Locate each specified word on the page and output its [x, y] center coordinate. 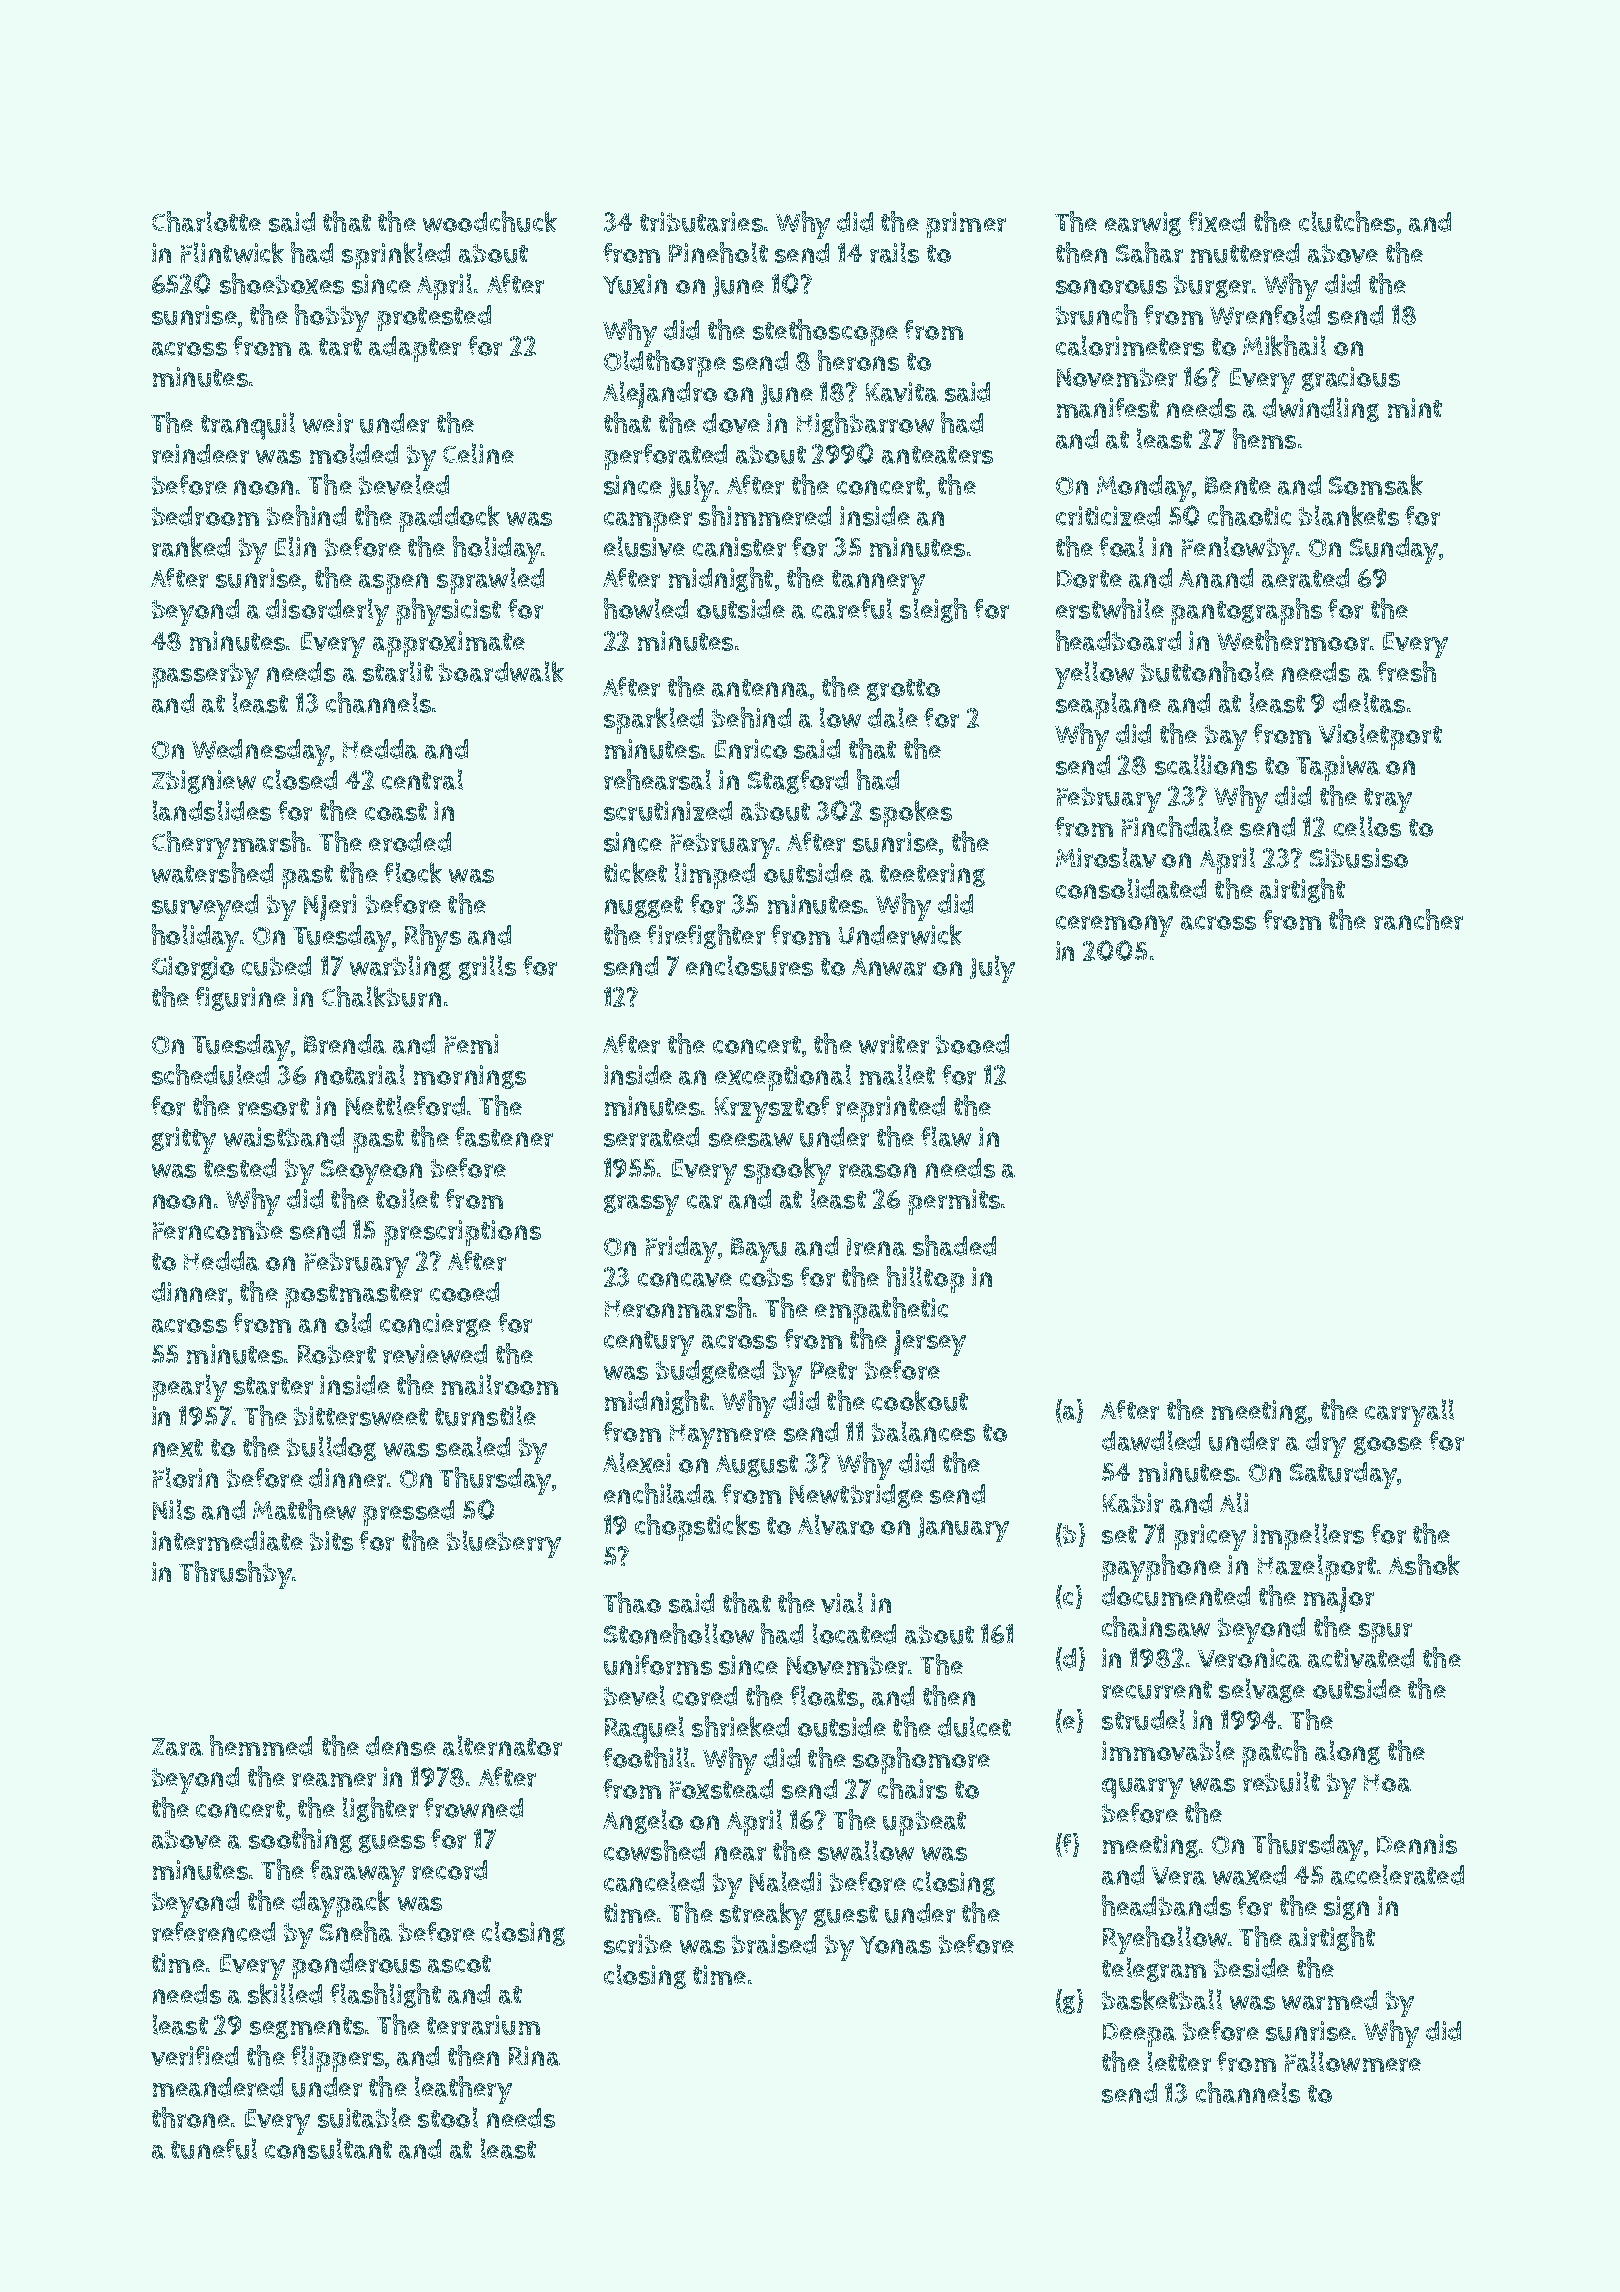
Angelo [643, 1821]
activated [1361, 1658]
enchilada [660, 1493]
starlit [398, 671]
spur [1385, 1633]
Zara [177, 1747]
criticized [1108, 516]
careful [852, 608]
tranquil [248, 426]
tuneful [214, 2148]
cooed [464, 1292]
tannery [878, 582]
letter [1179, 2061]
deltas [1369, 702]
